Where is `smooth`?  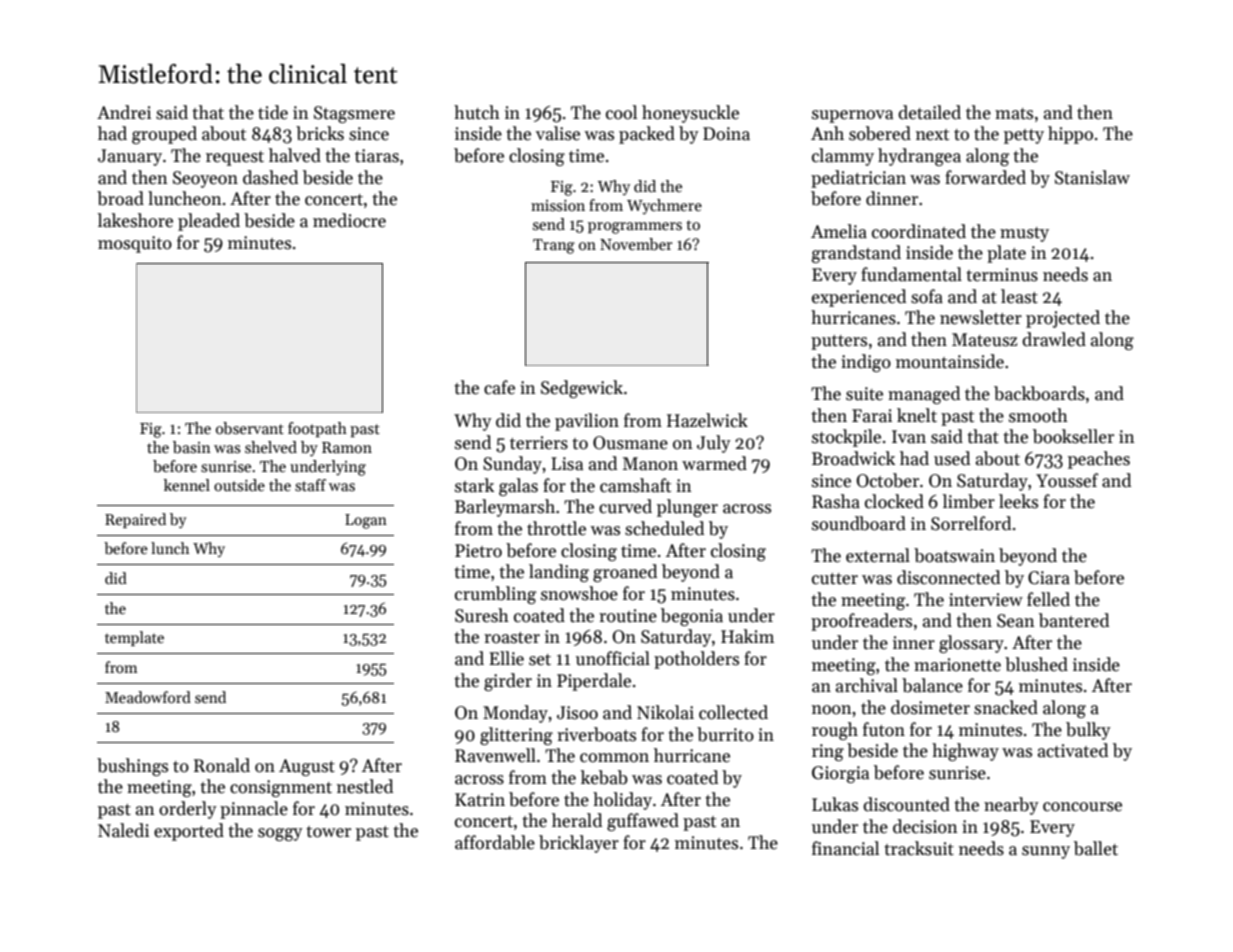 smooth is located at coordinates (1038, 415).
